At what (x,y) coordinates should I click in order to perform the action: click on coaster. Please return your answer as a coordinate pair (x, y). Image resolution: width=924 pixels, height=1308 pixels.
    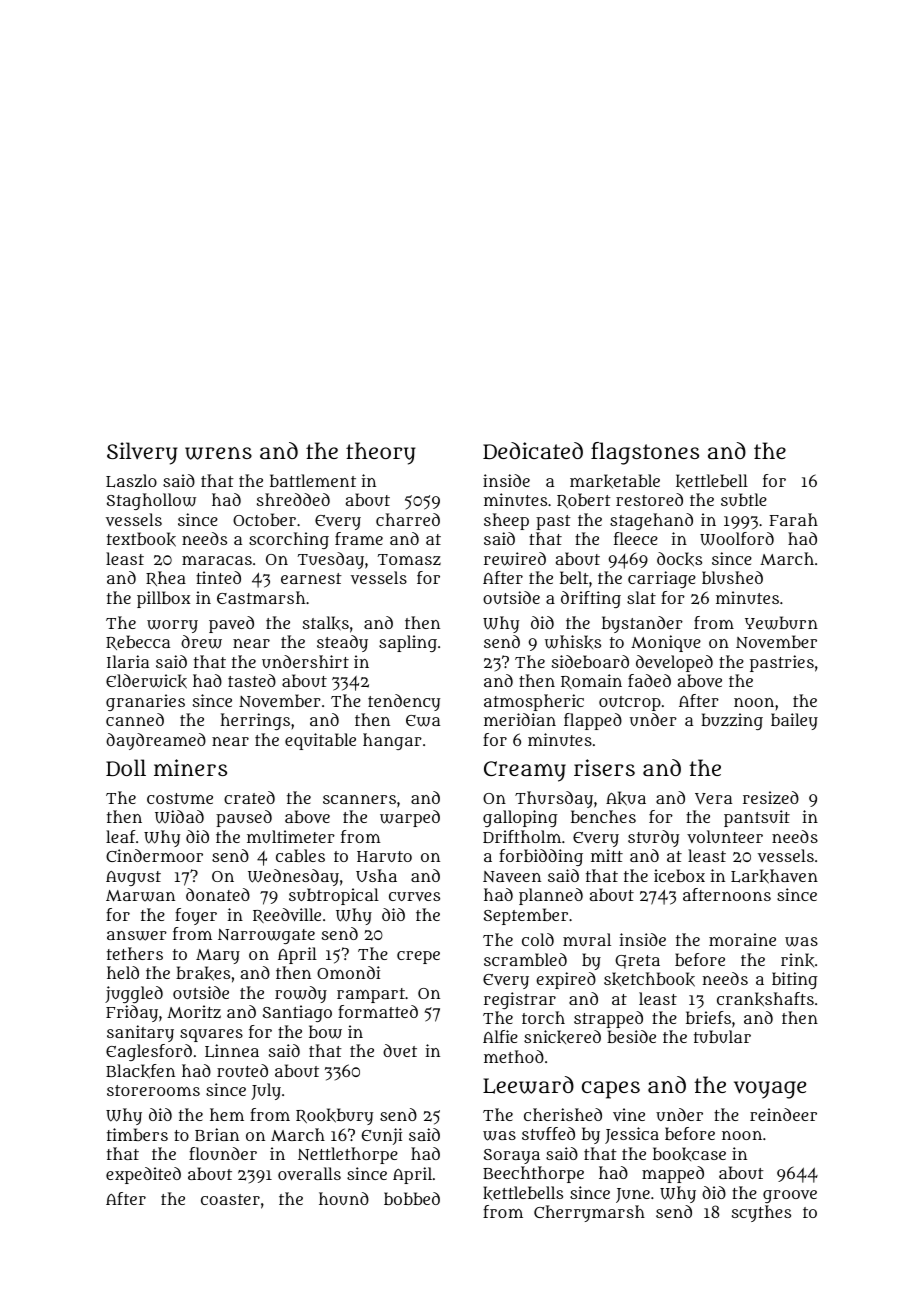
    Looking at the image, I should click on (230, 1199).
